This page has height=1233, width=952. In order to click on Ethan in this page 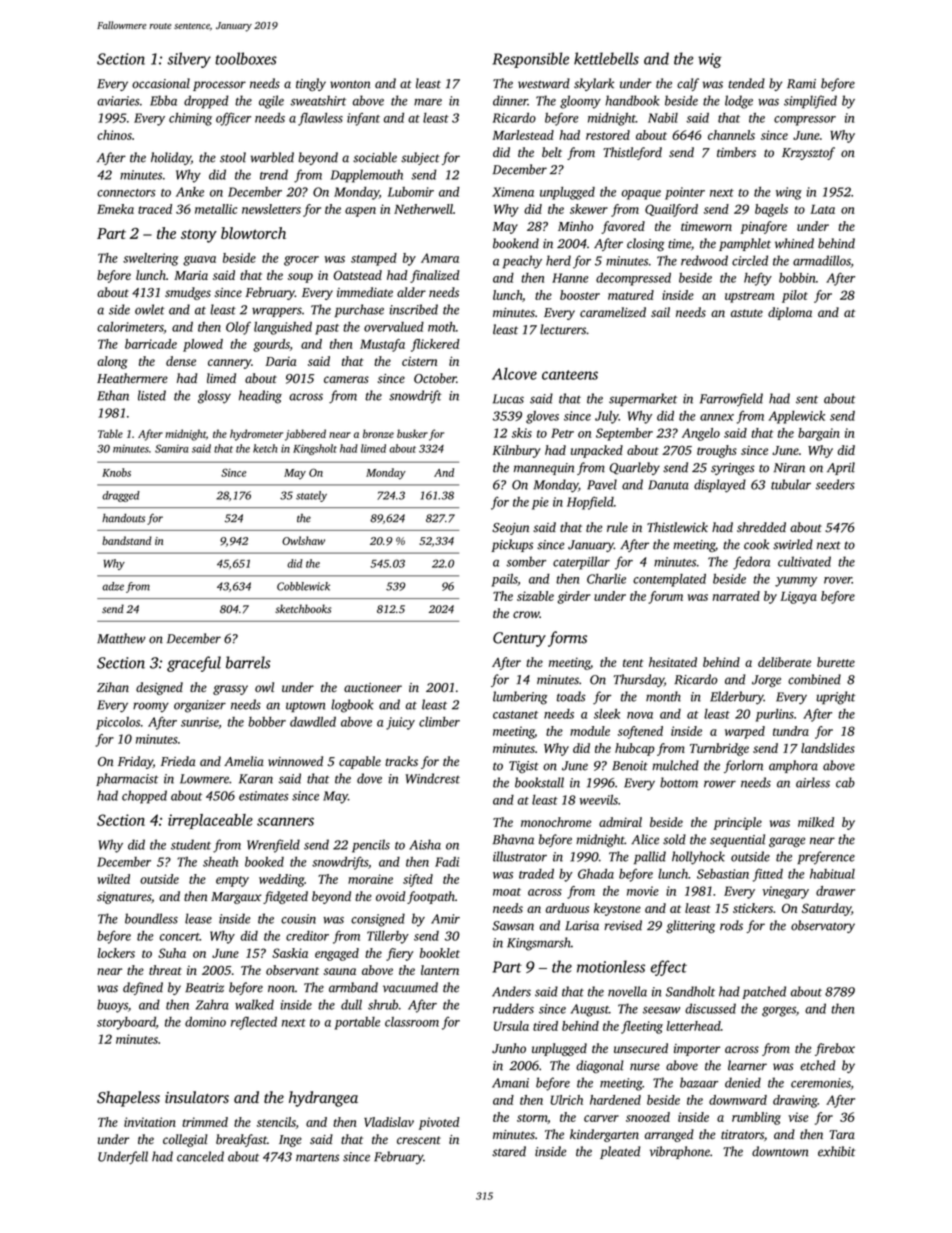, I will do `click(113, 395)`.
